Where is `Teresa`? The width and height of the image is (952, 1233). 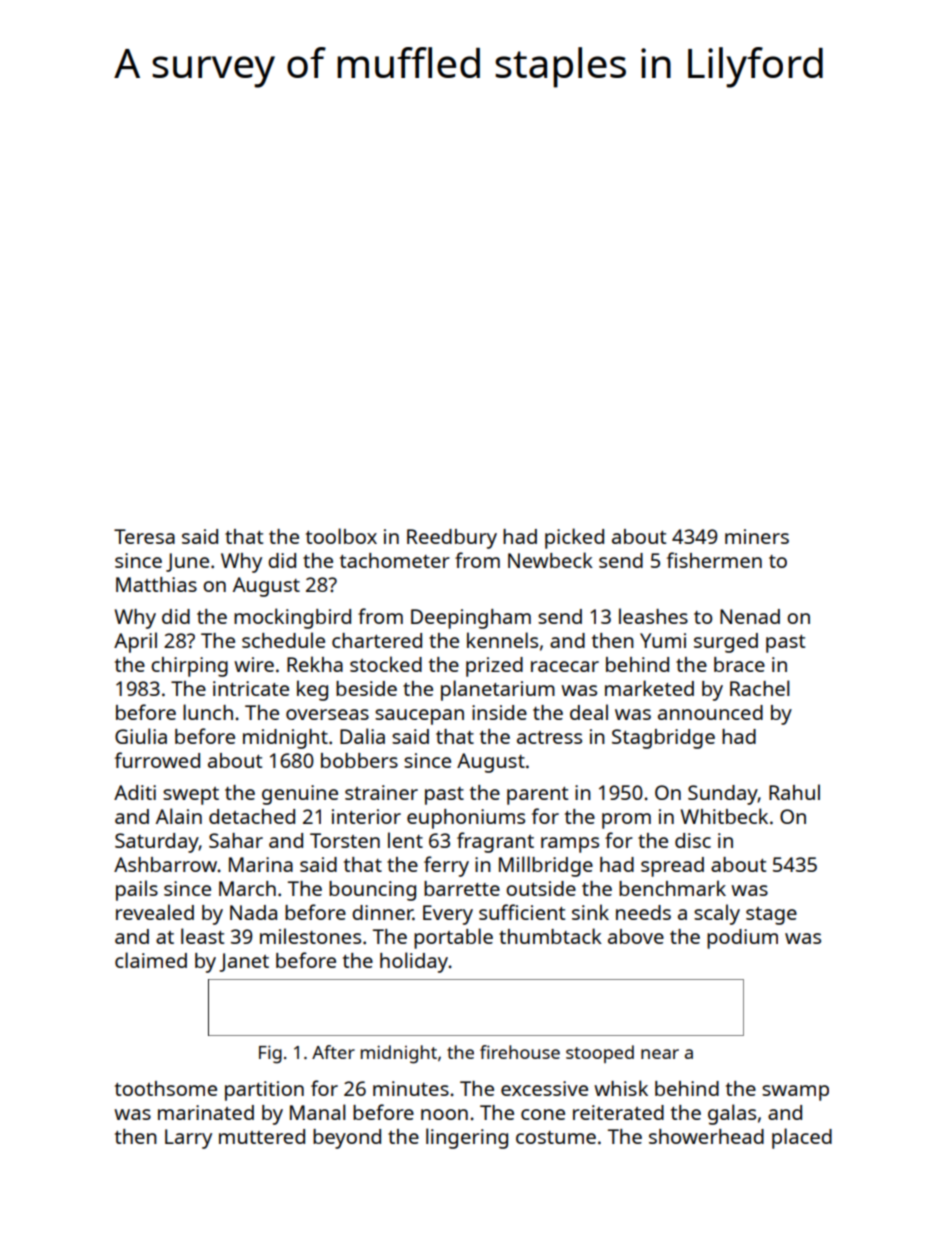 Teresa is located at coordinates (144, 536).
